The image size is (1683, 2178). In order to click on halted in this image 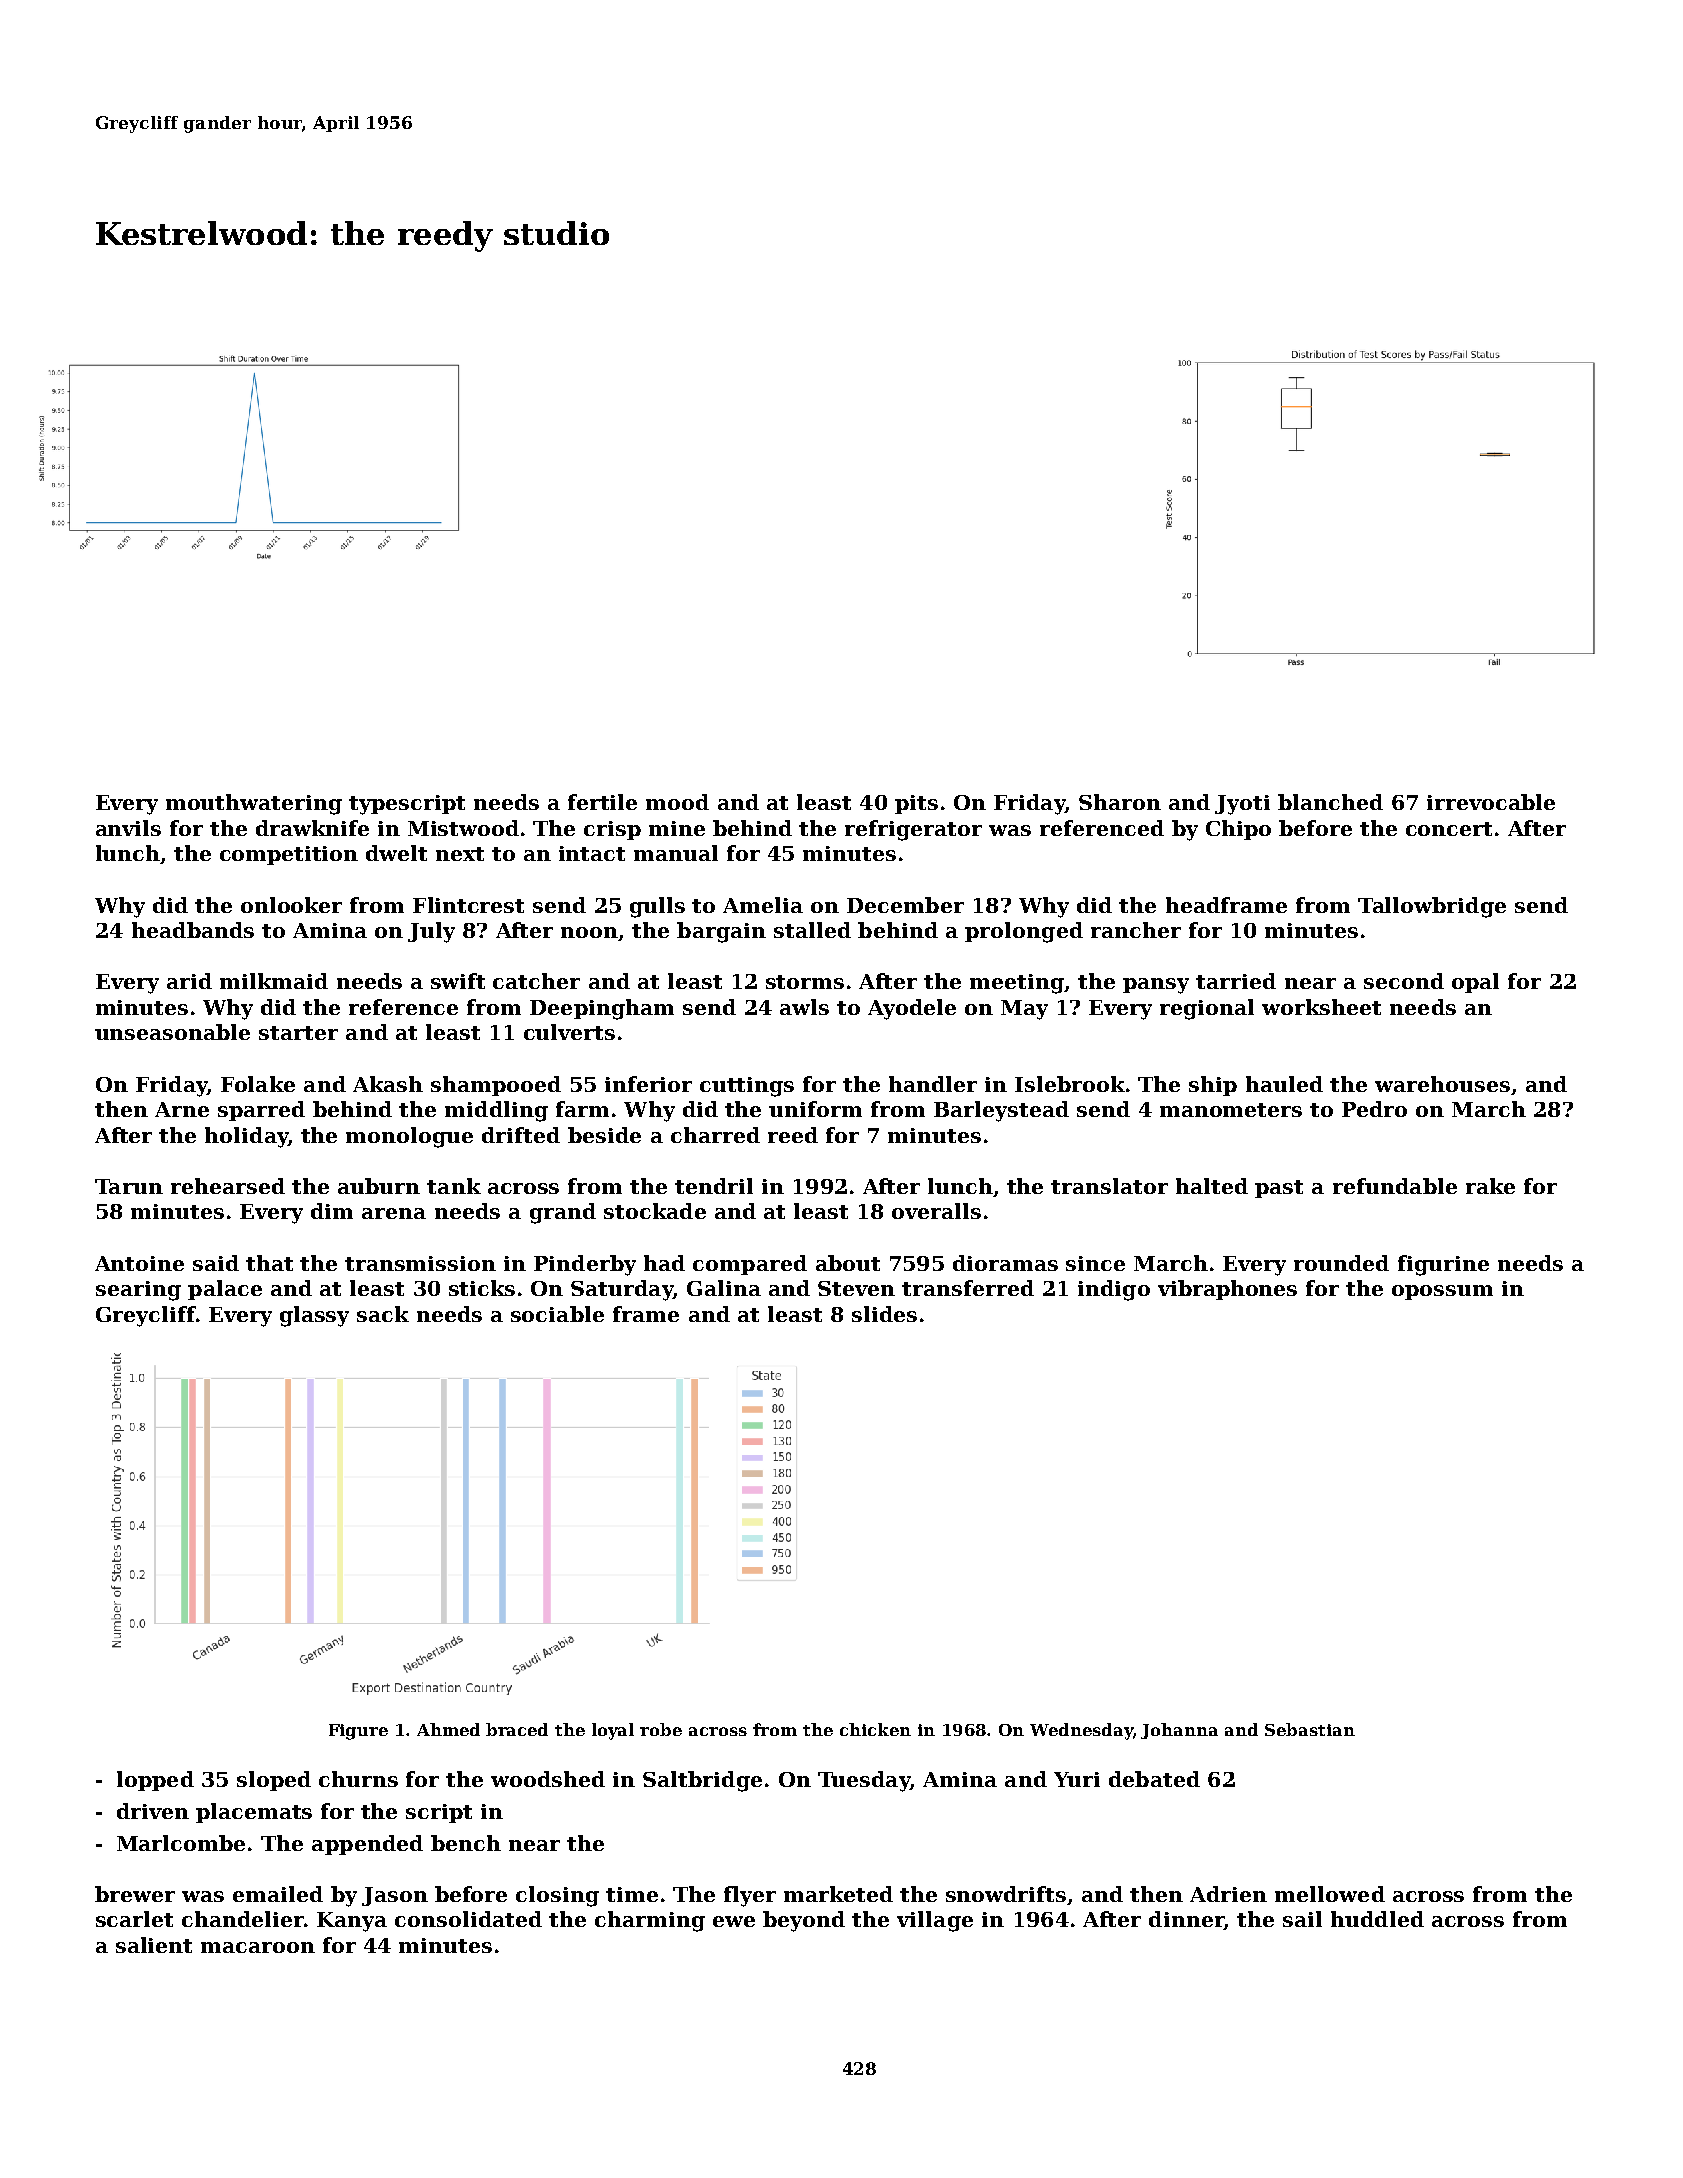, I will do `click(1212, 1186)`.
